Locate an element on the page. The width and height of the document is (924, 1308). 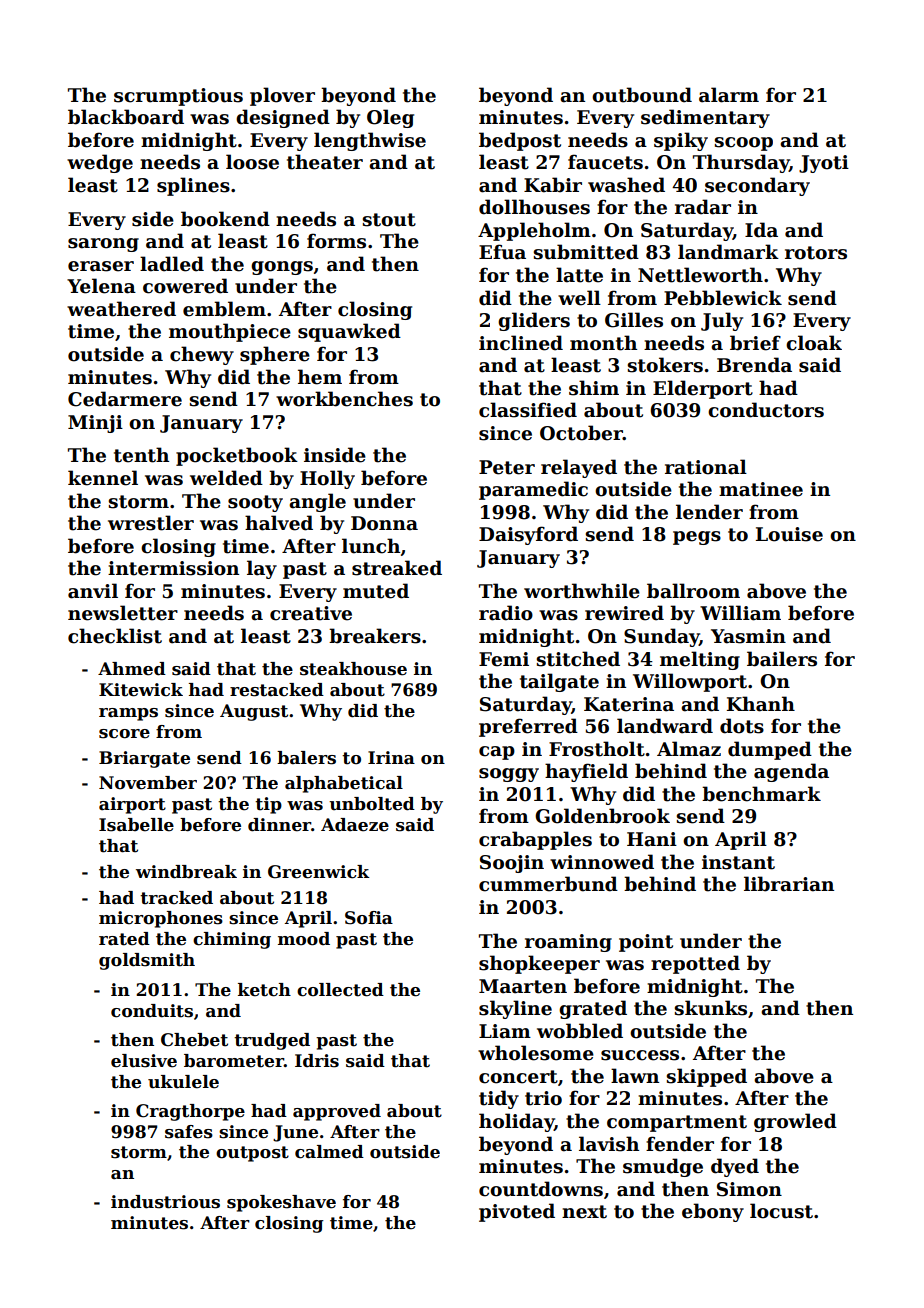
spokeshave is located at coordinates (281, 1203).
